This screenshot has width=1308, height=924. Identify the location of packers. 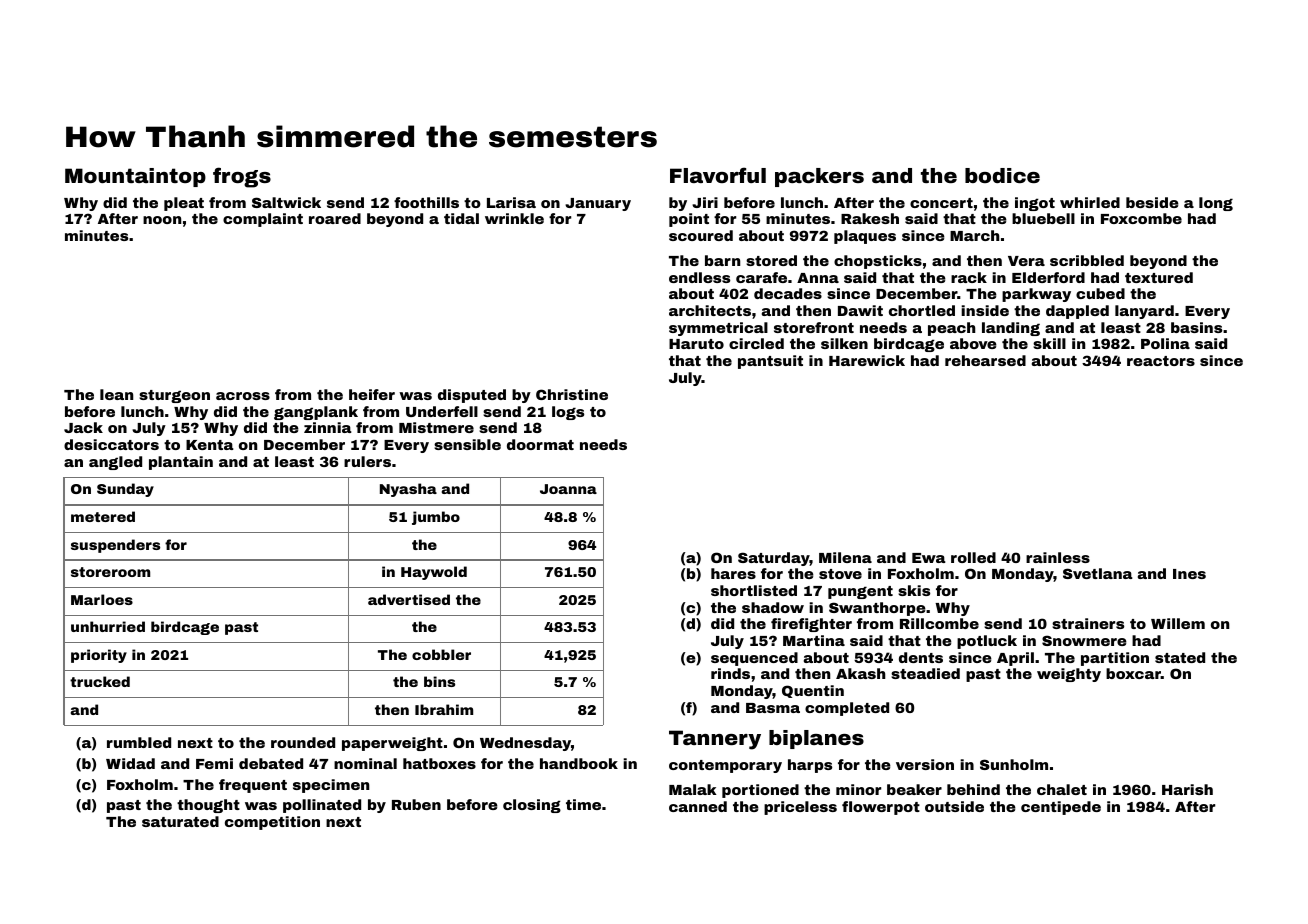
(819, 177).
